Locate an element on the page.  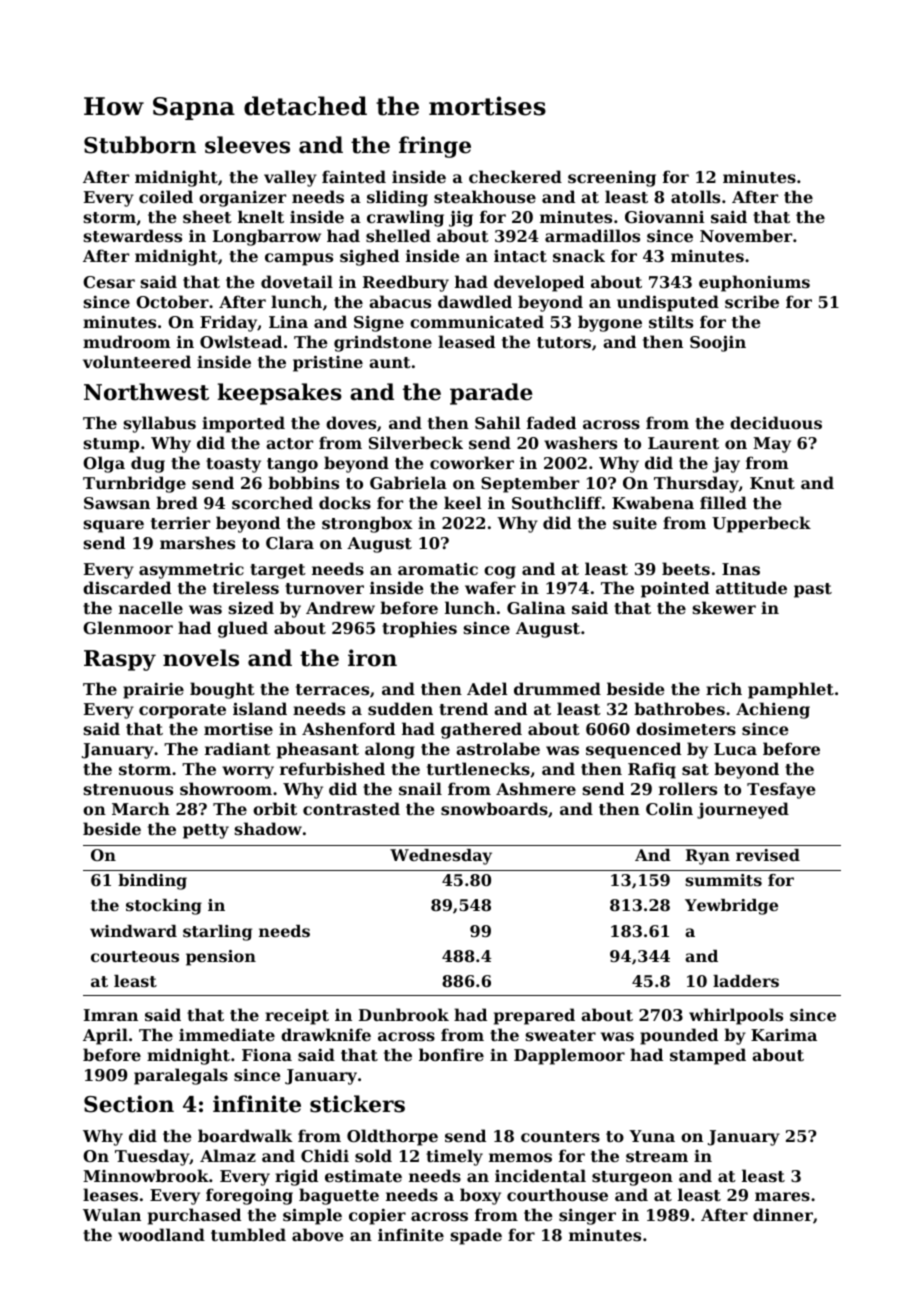
woodland is located at coordinates (161, 1234).
